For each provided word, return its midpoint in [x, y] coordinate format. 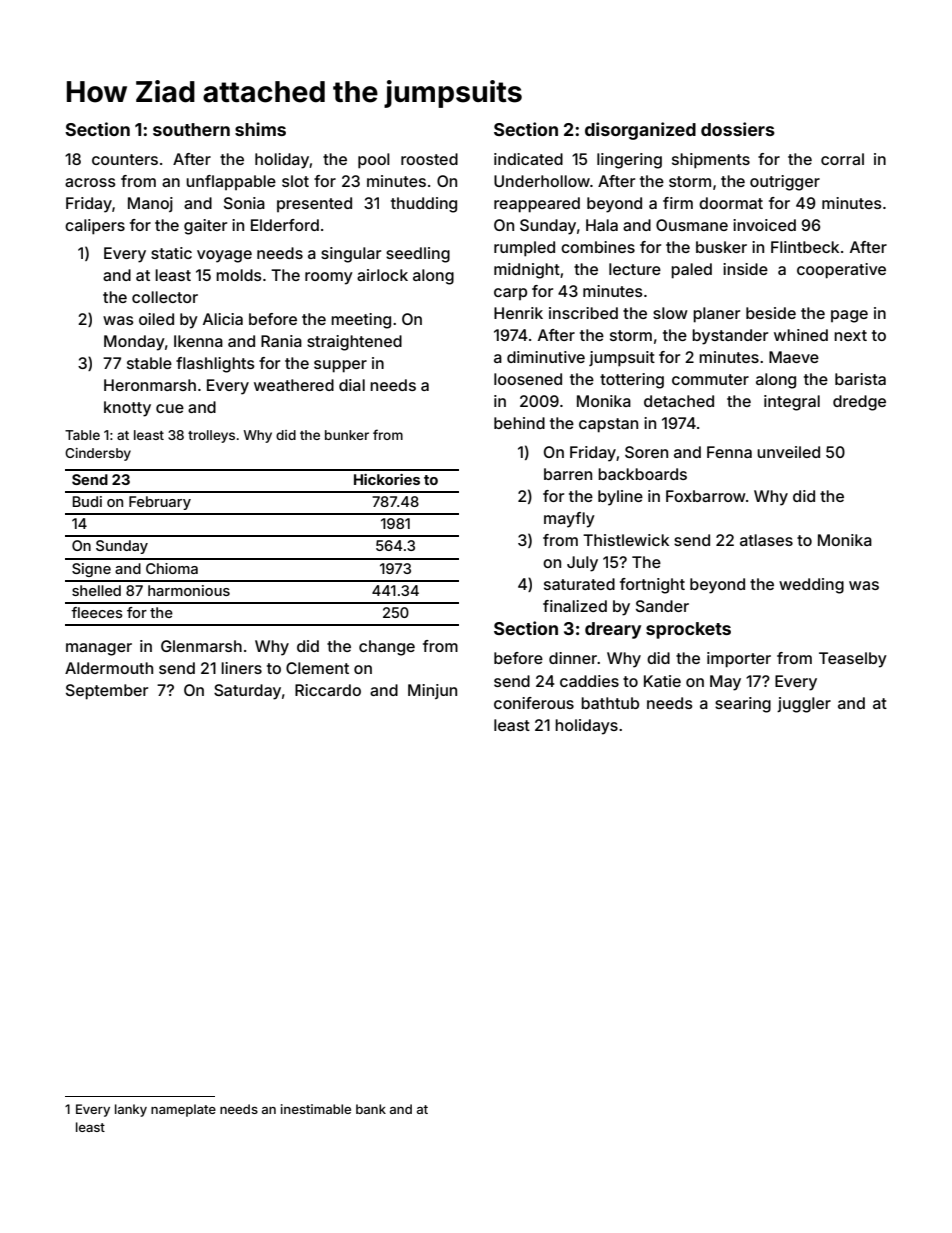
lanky [131, 1110]
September [107, 692]
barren [568, 474]
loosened [528, 379]
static [171, 253]
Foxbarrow [706, 496]
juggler [804, 705]
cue [170, 408]
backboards [642, 474]
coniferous [534, 703]
